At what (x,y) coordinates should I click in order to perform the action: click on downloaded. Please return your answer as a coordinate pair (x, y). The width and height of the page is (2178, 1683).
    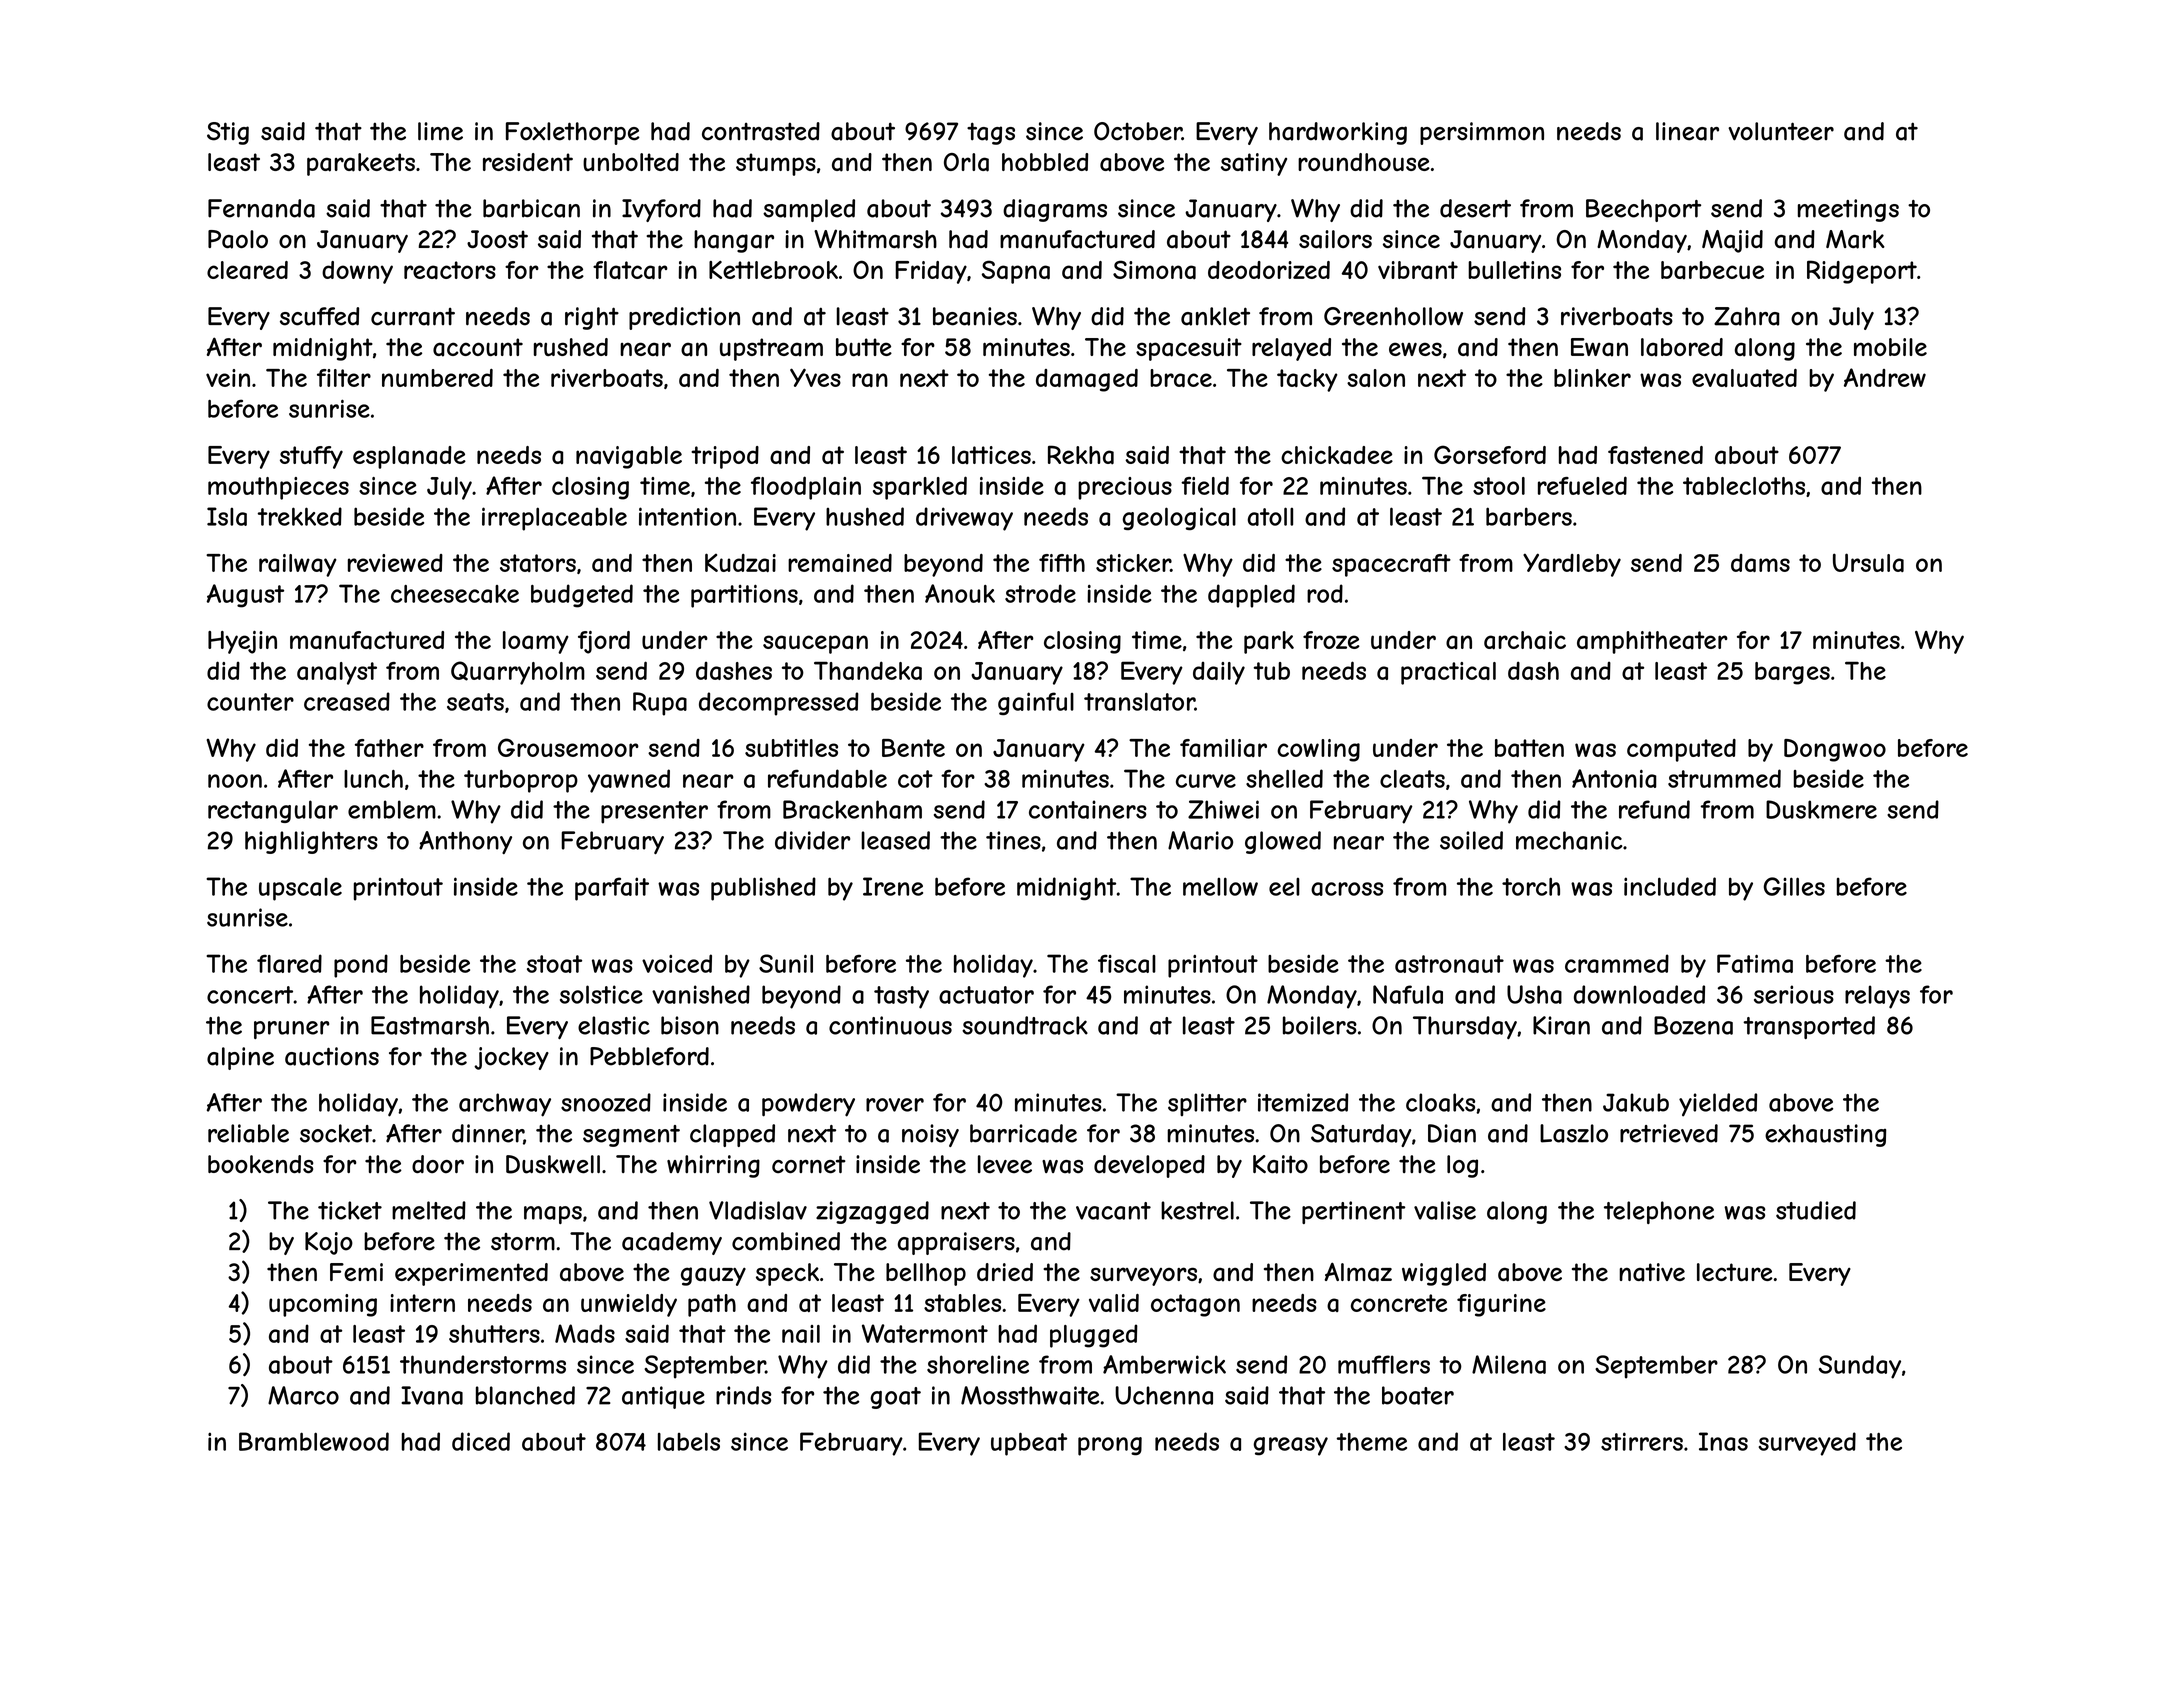
    Looking at the image, I should click on (1639, 994).
